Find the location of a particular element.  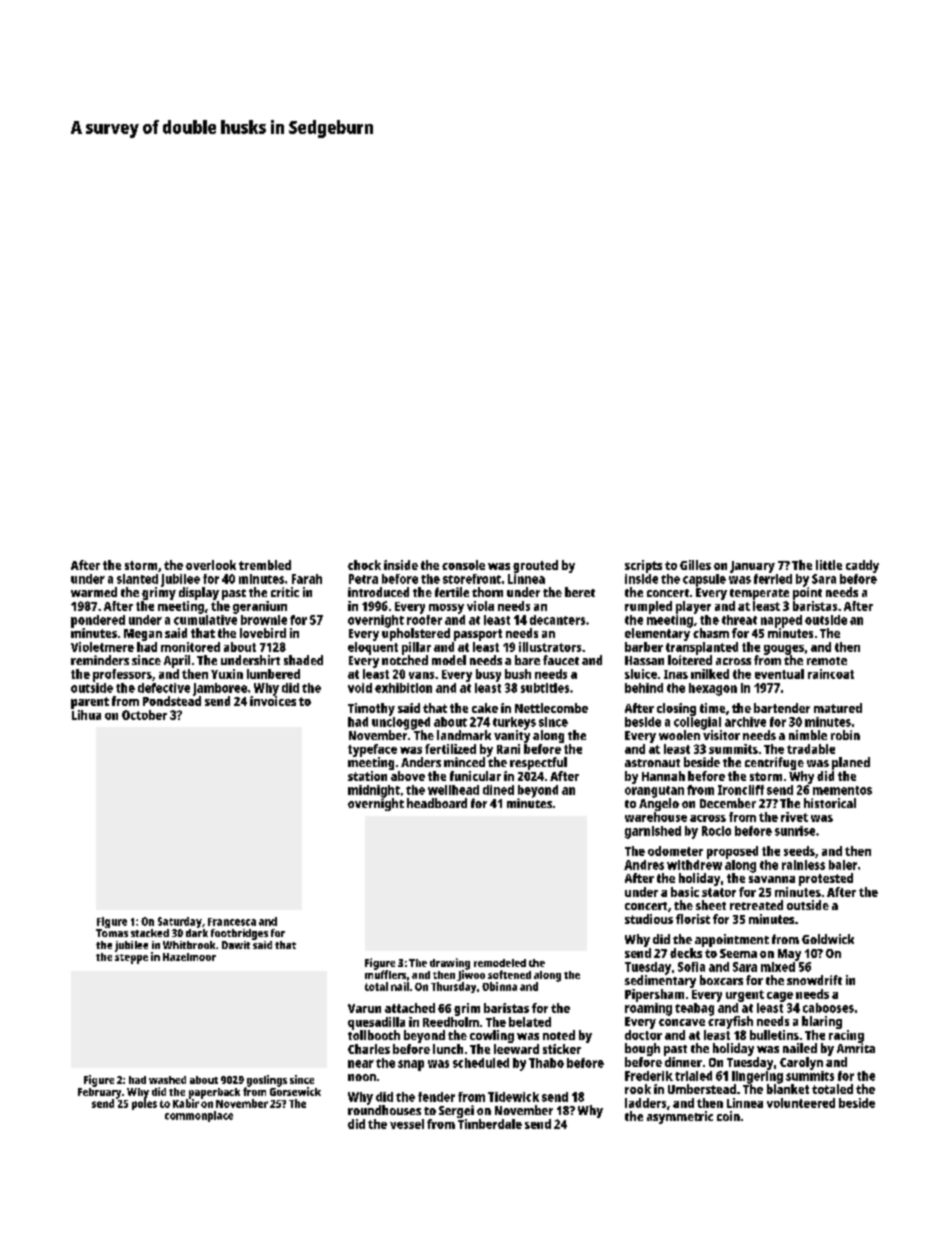

Francesca is located at coordinates (232, 922).
